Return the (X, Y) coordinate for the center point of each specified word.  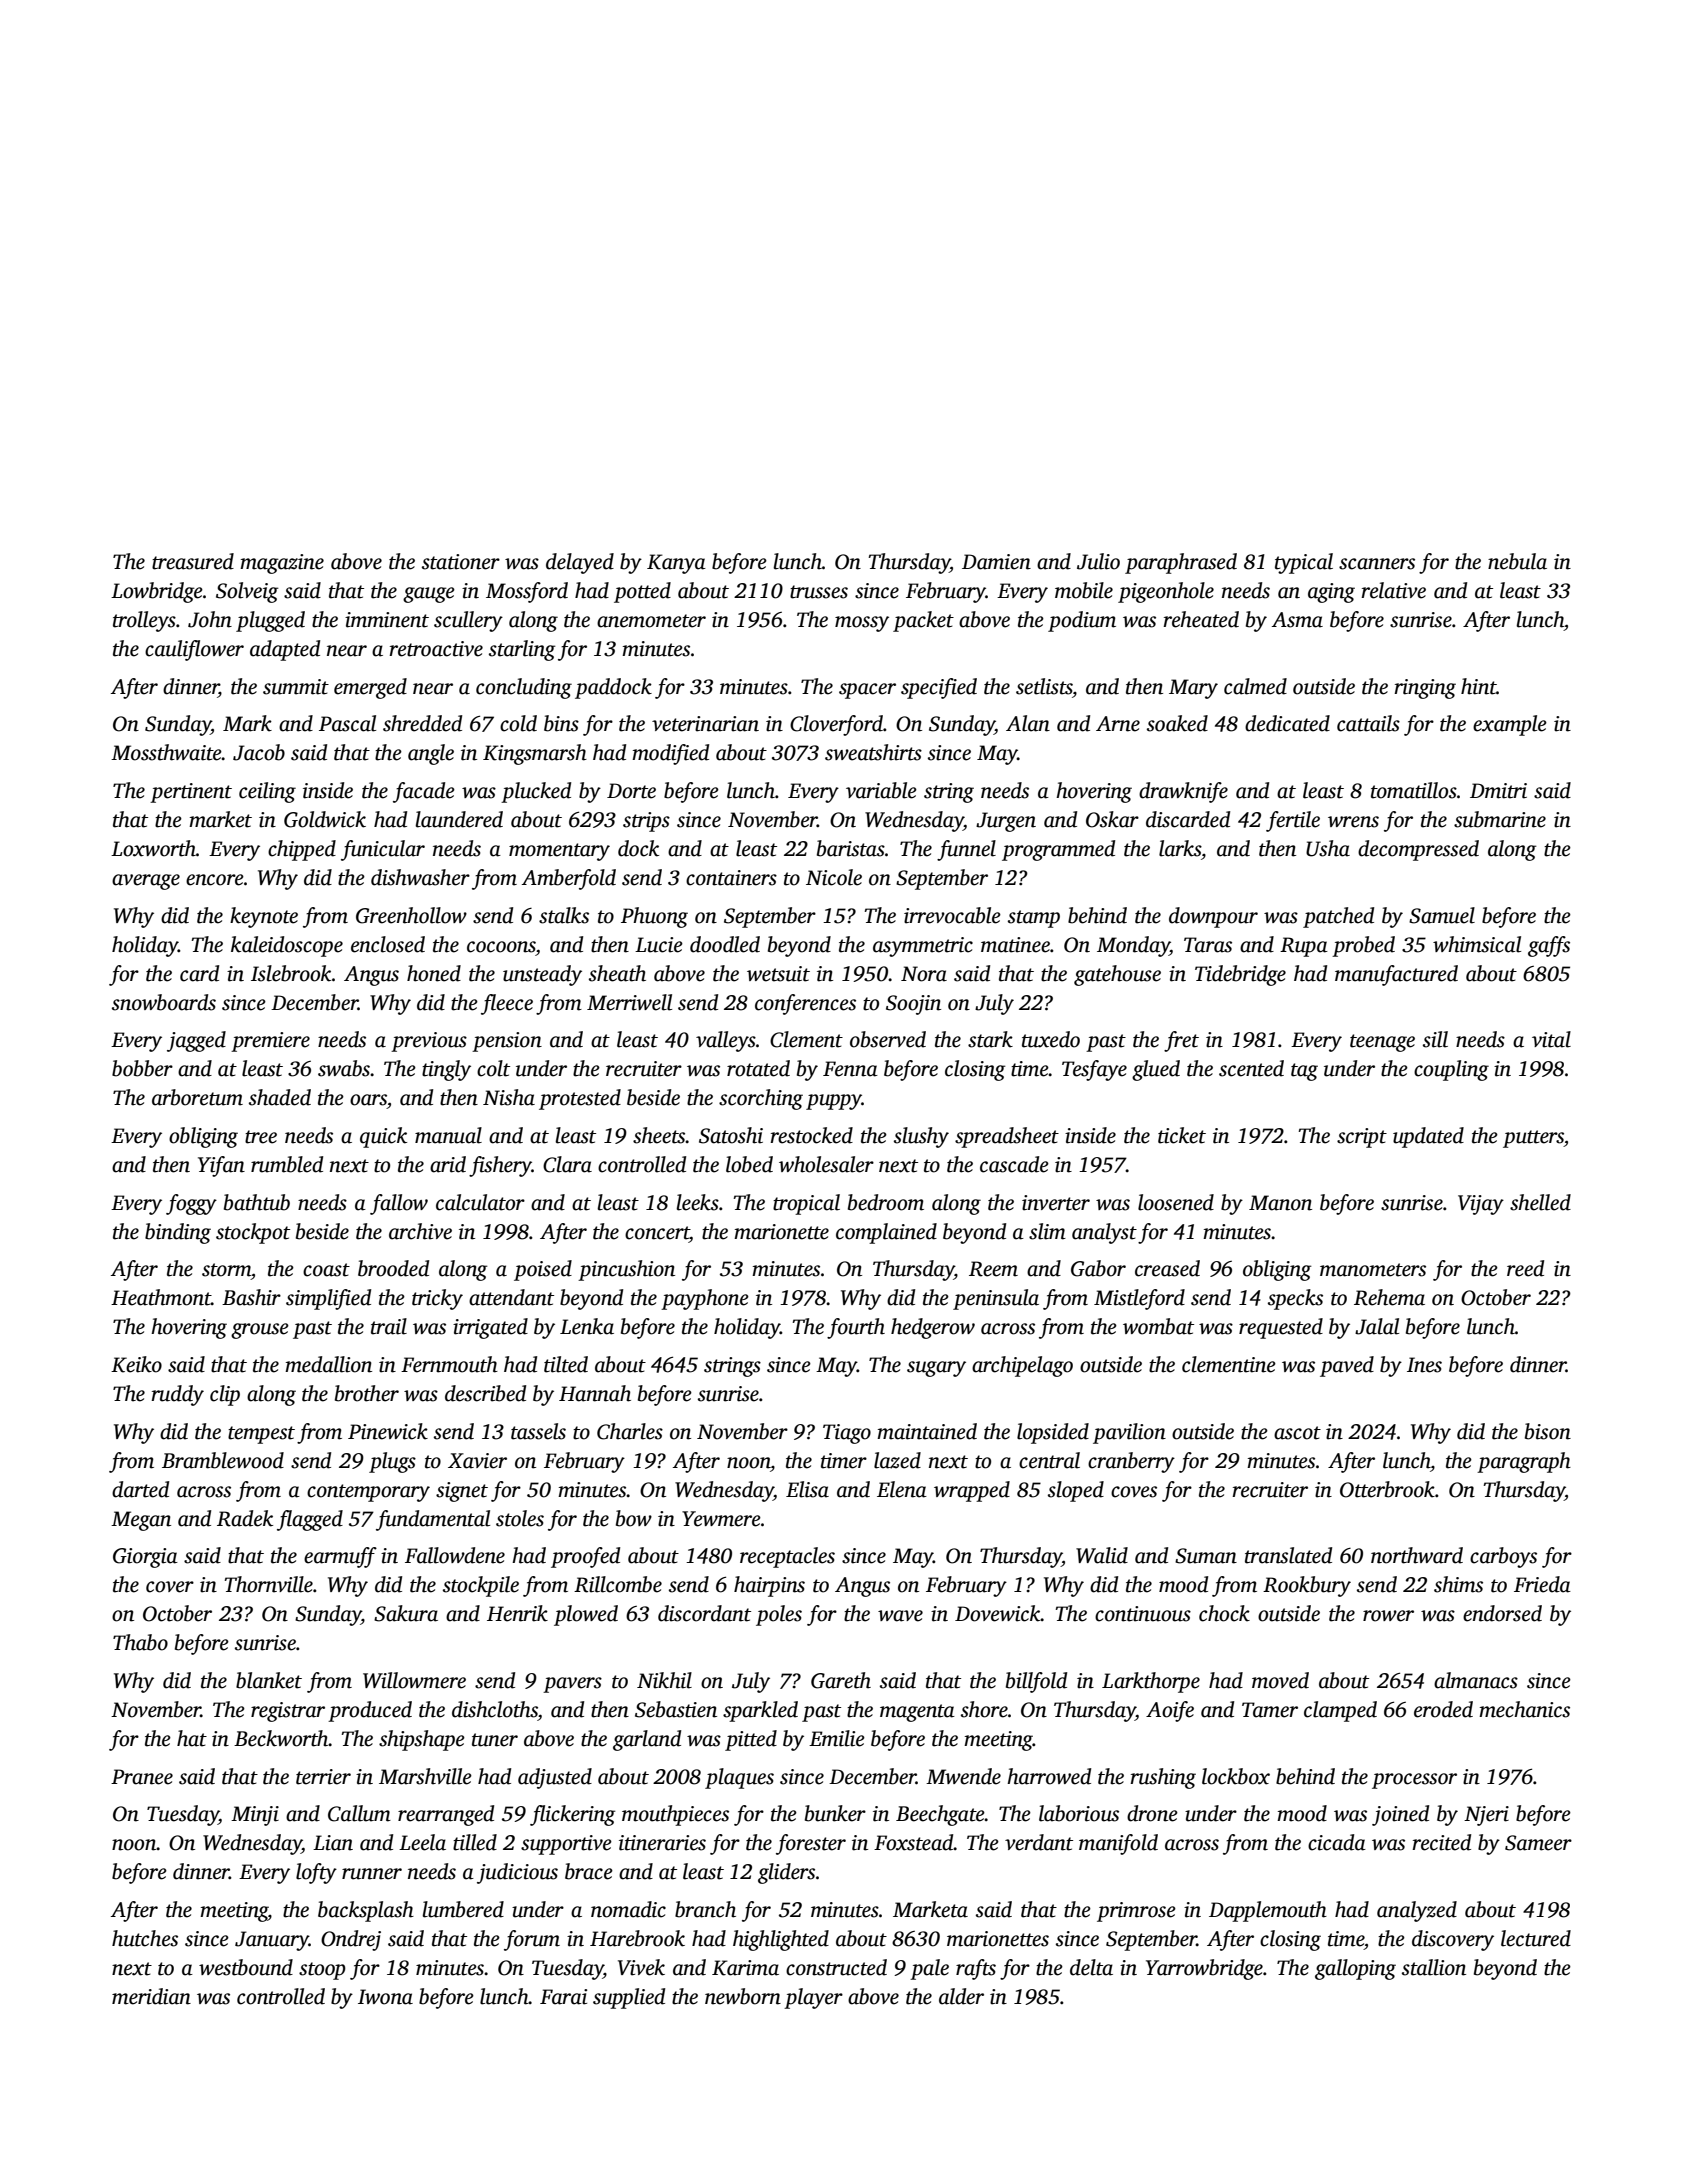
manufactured (1396, 975)
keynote (264, 917)
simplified (328, 1299)
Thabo (140, 1642)
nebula (1517, 561)
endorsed (1502, 1613)
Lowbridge (157, 592)
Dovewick (998, 1613)
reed (1525, 1268)
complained (886, 1233)
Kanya (676, 564)
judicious (517, 1873)
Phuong (654, 917)
